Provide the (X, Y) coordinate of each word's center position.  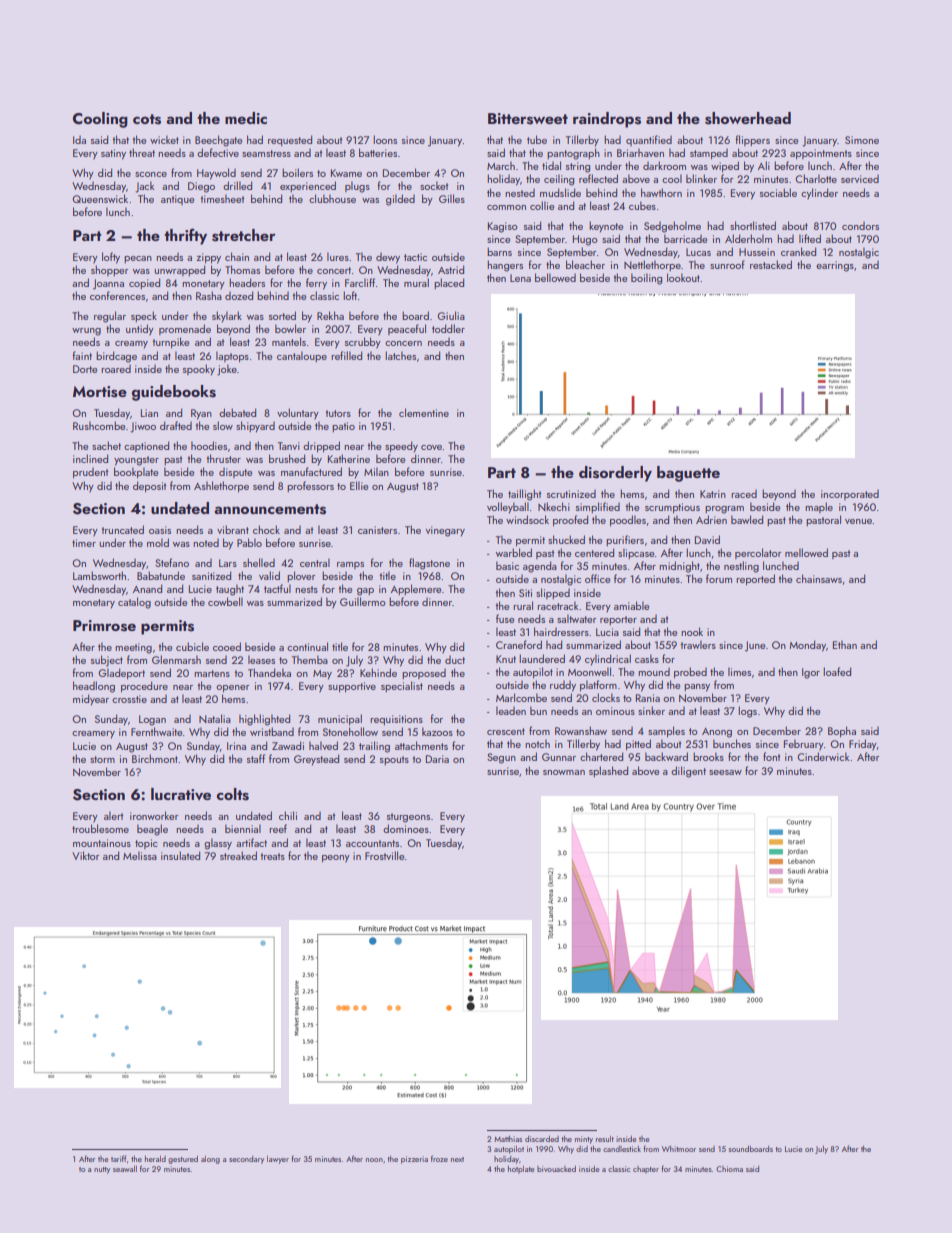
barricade (685, 238)
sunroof (727, 264)
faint (82, 355)
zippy (208, 258)
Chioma (729, 1169)
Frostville (384, 855)
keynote (606, 227)
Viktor (85, 855)
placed (449, 283)
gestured (183, 1160)
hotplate (521, 1170)
